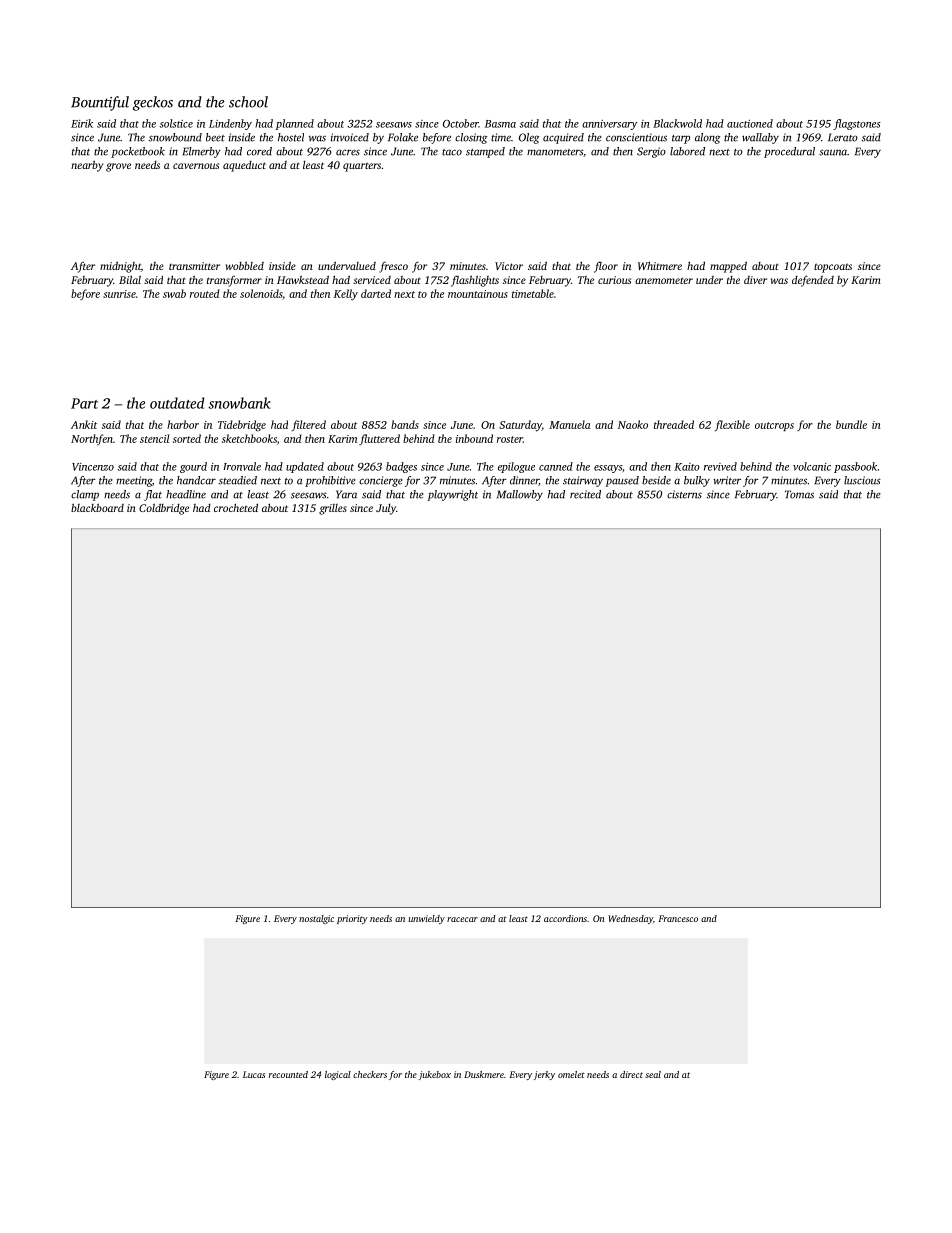 The image size is (952, 1233). What do you see at coordinates (571, 1074) in the screenshot?
I see `omelet` at bounding box center [571, 1074].
